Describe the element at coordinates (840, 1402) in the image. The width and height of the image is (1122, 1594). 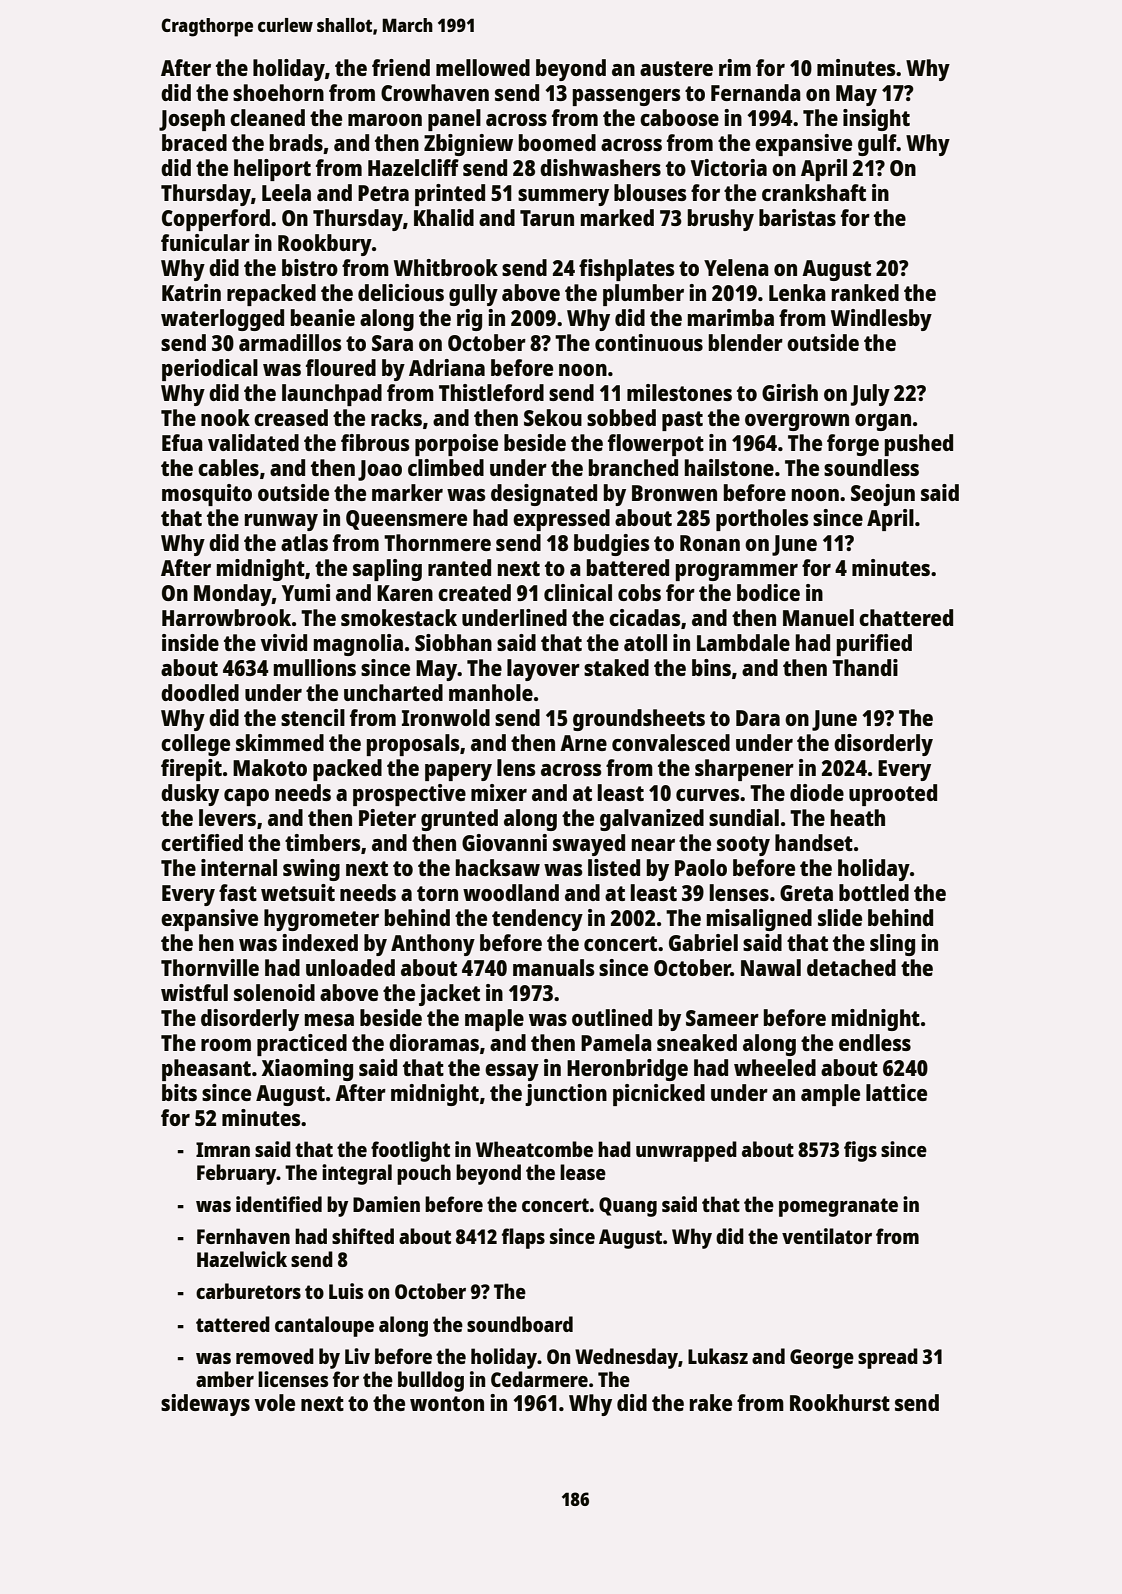
I see `Rookhurst` at that location.
